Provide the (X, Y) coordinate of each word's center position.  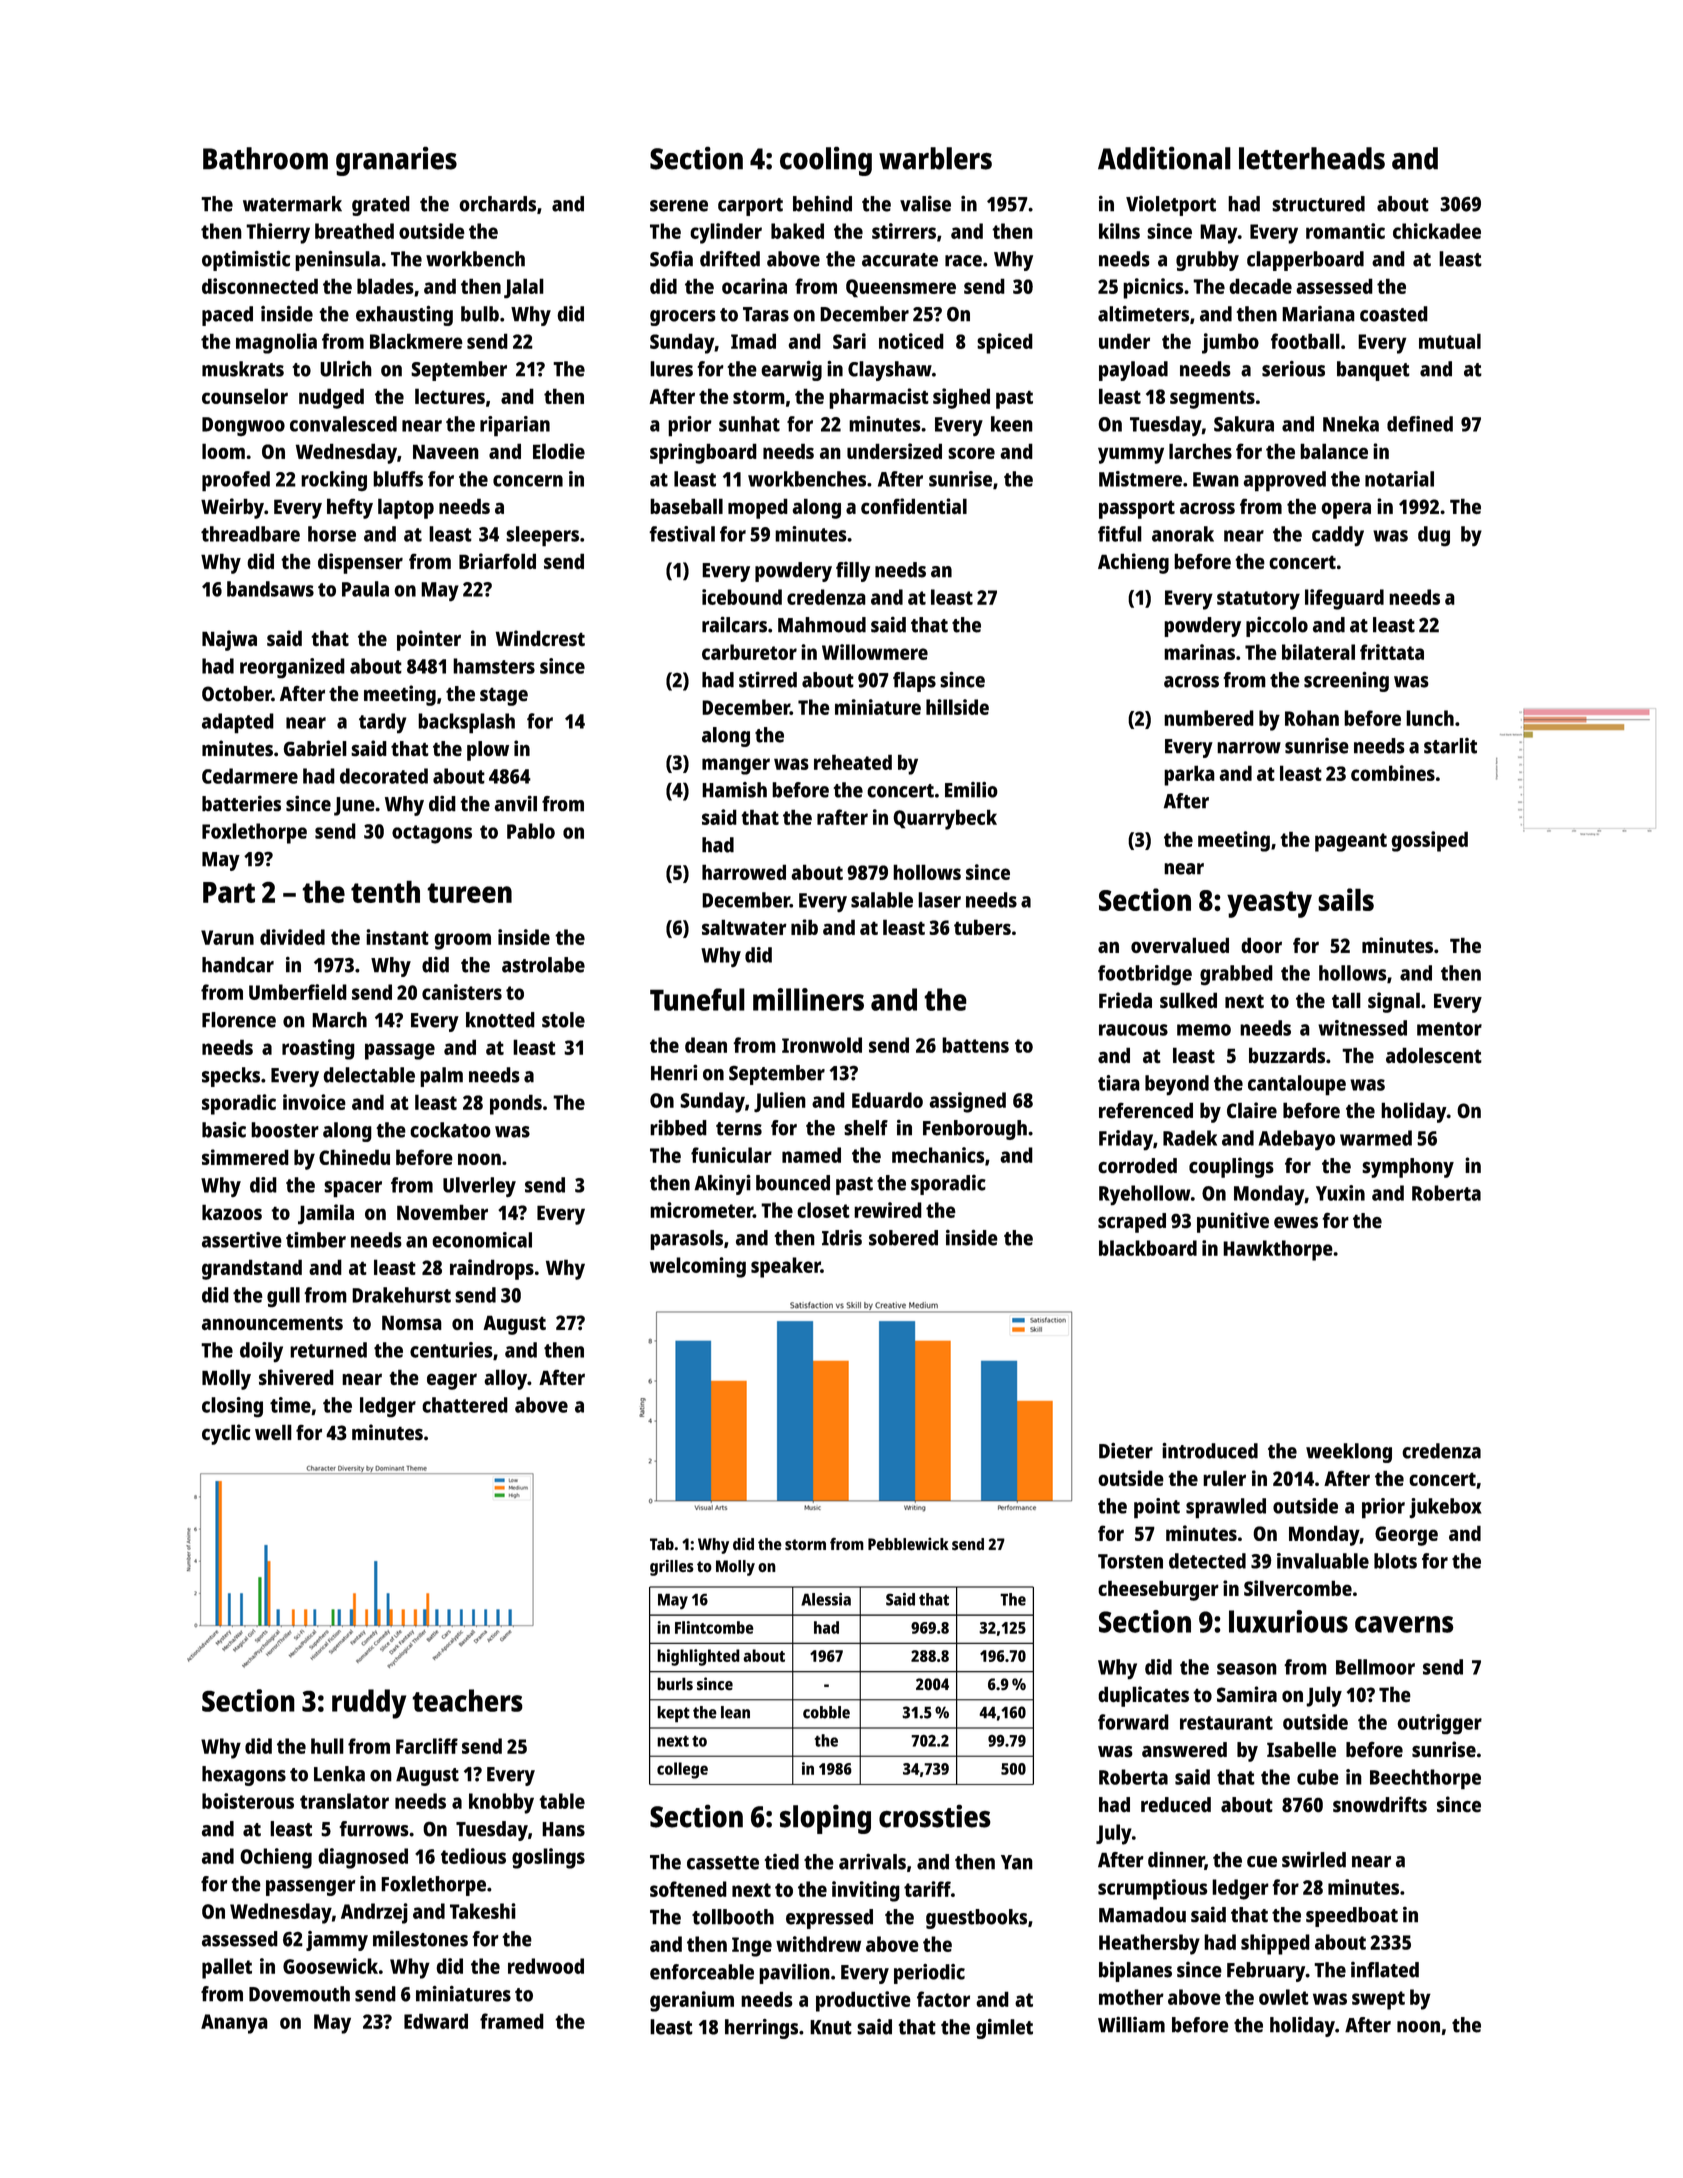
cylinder (726, 233)
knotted (500, 1020)
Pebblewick (908, 1544)
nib (804, 927)
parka (1189, 775)
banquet (1373, 371)
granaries (396, 161)
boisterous (248, 1801)
